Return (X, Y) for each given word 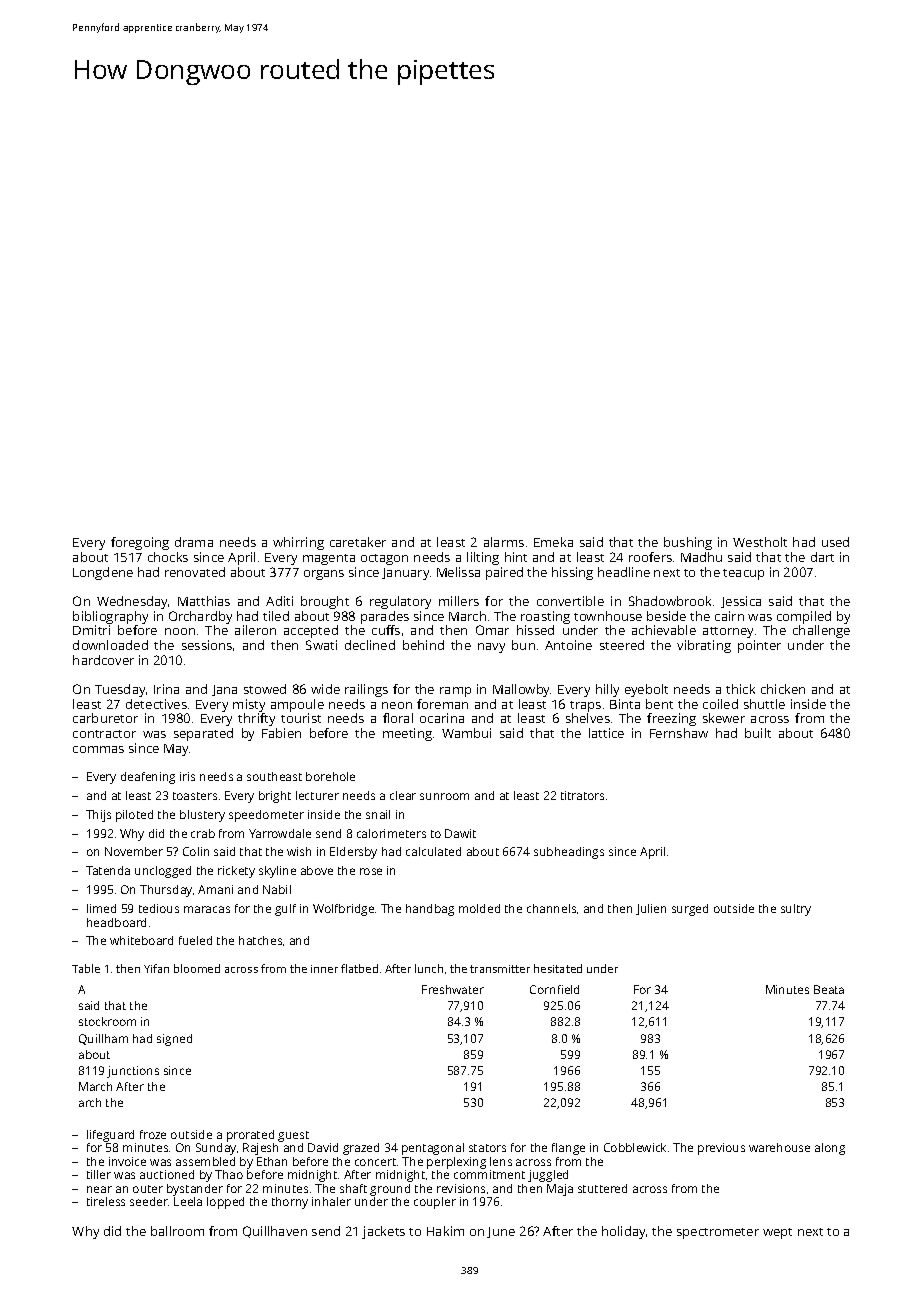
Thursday (166, 891)
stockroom (107, 1021)
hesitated (558, 968)
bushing (688, 543)
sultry (796, 910)
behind (423, 645)
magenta (329, 559)
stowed (265, 689)
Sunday (216, 1149)
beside (666, 616)
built (758, 733)
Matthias (204, 601)
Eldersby (353, 853)
